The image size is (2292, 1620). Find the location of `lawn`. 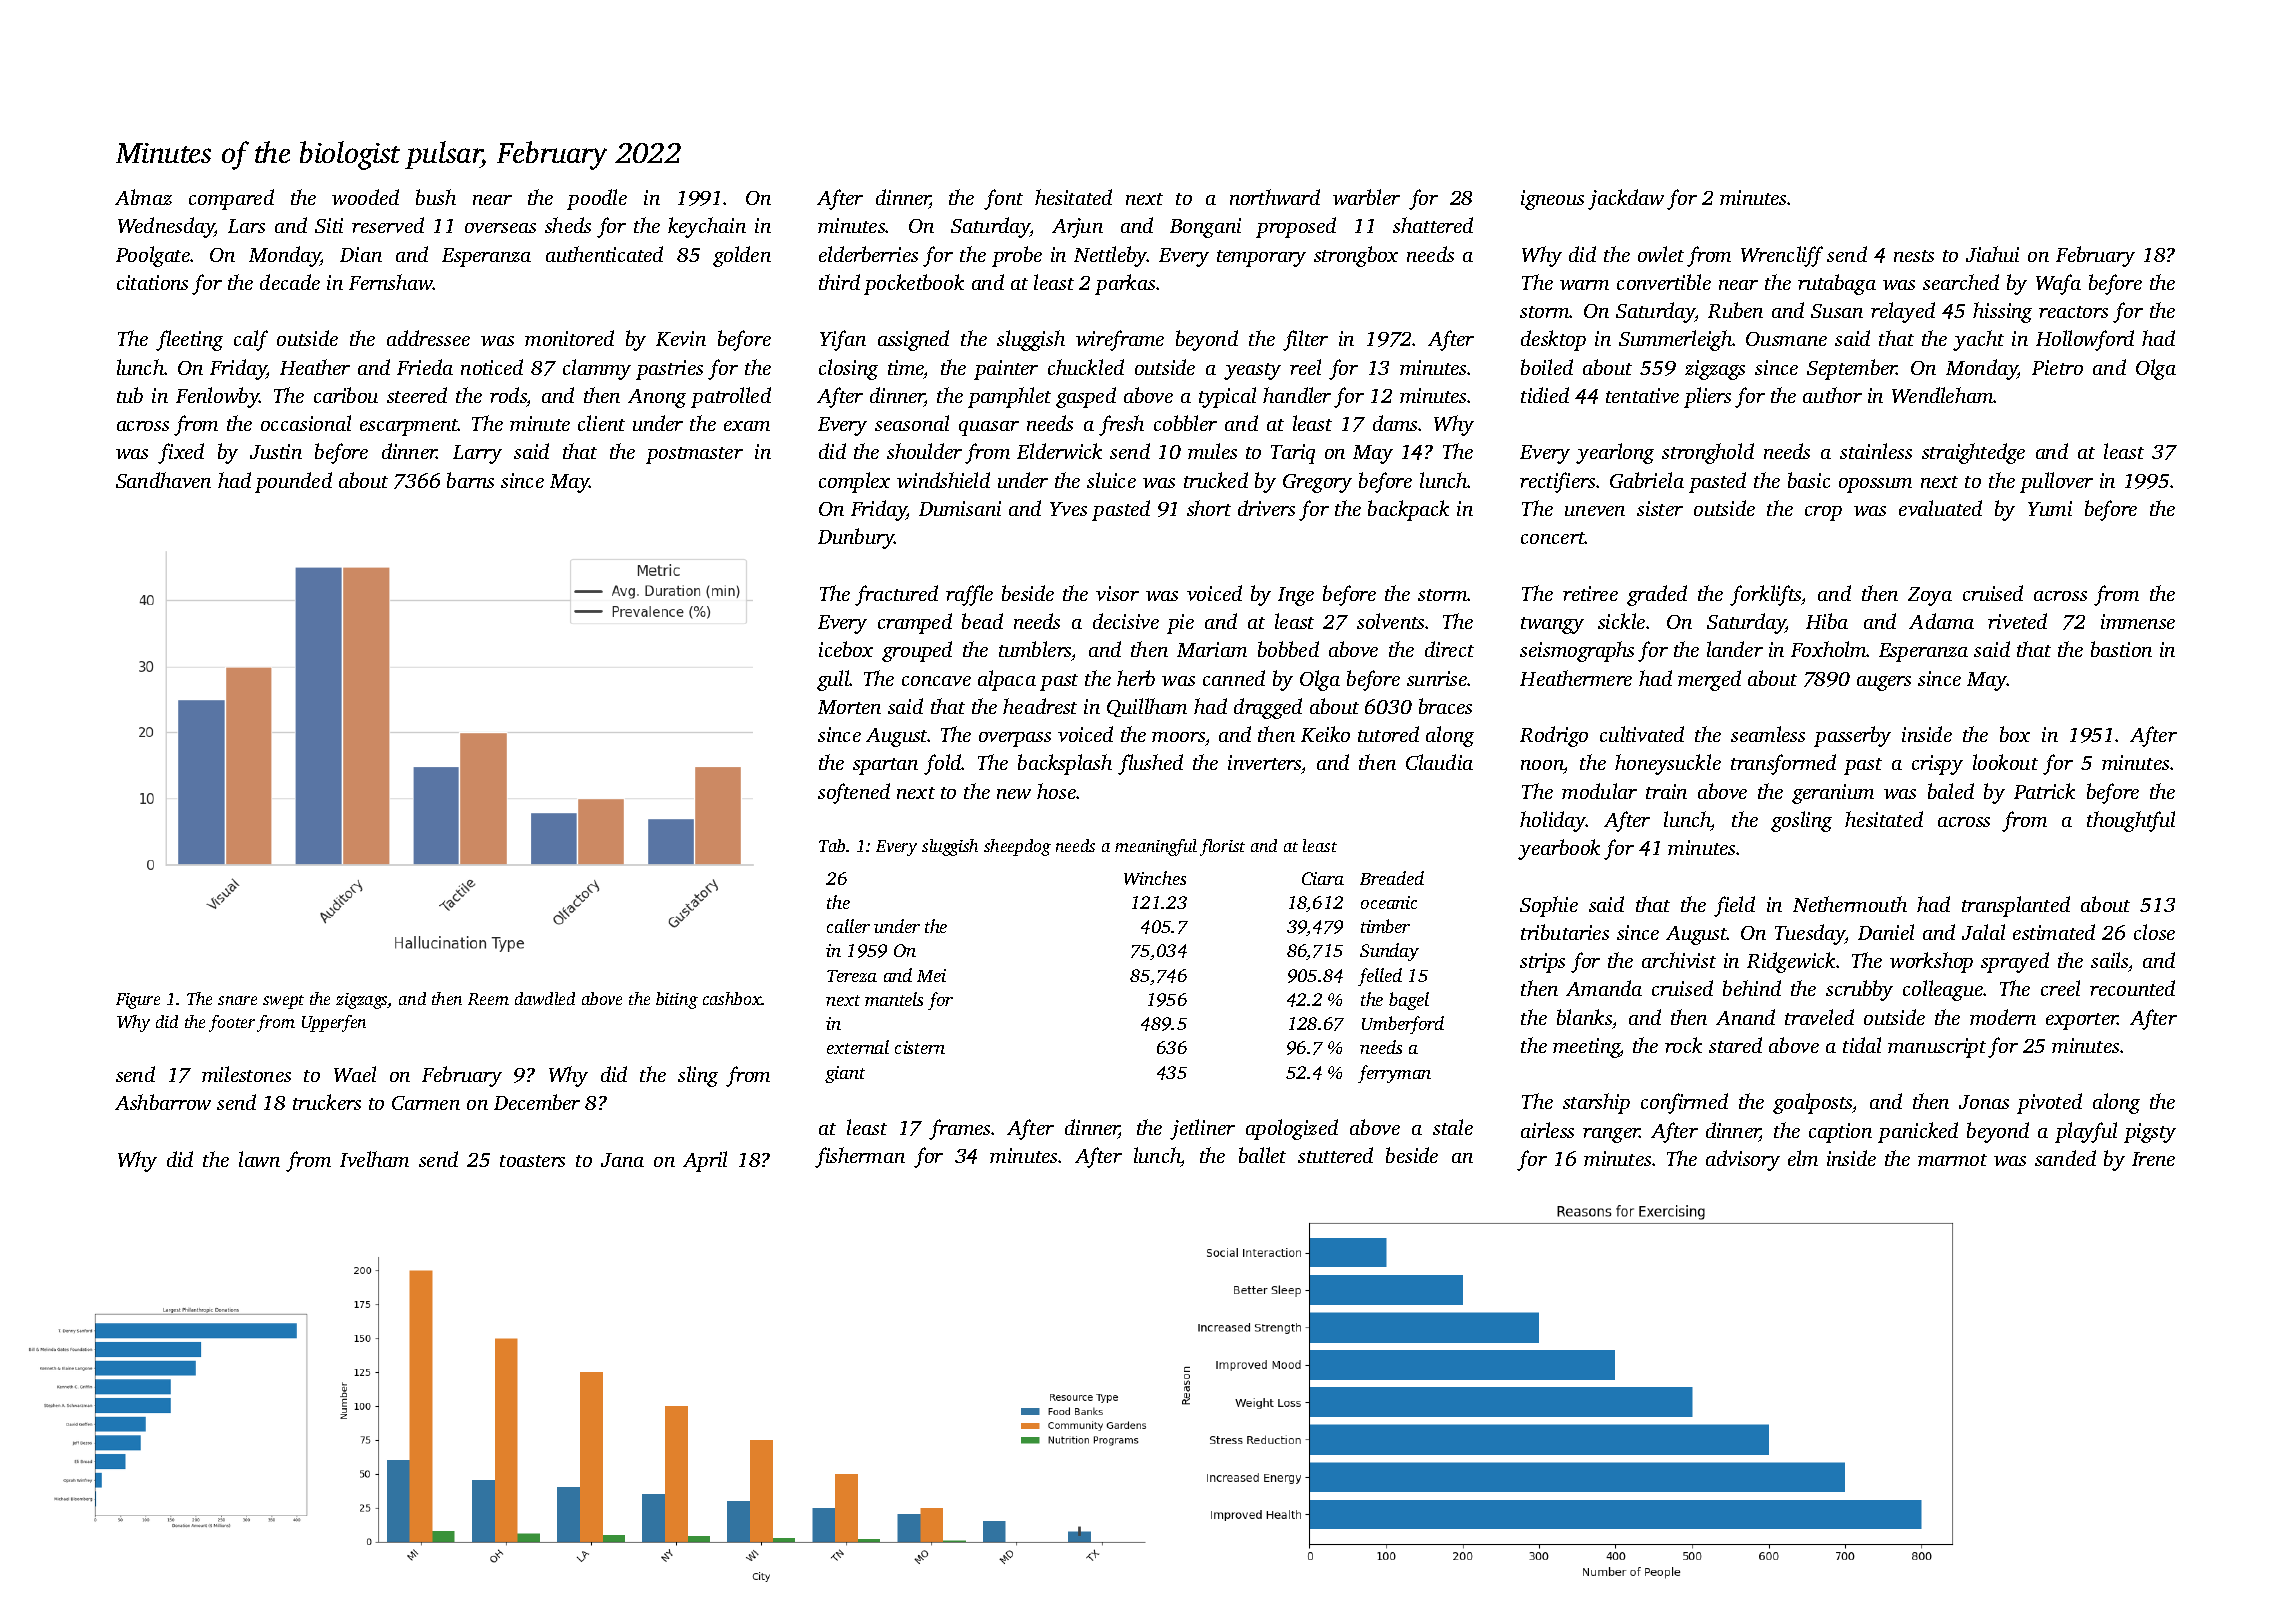

lawn is located at coordinates (259, 1159).
